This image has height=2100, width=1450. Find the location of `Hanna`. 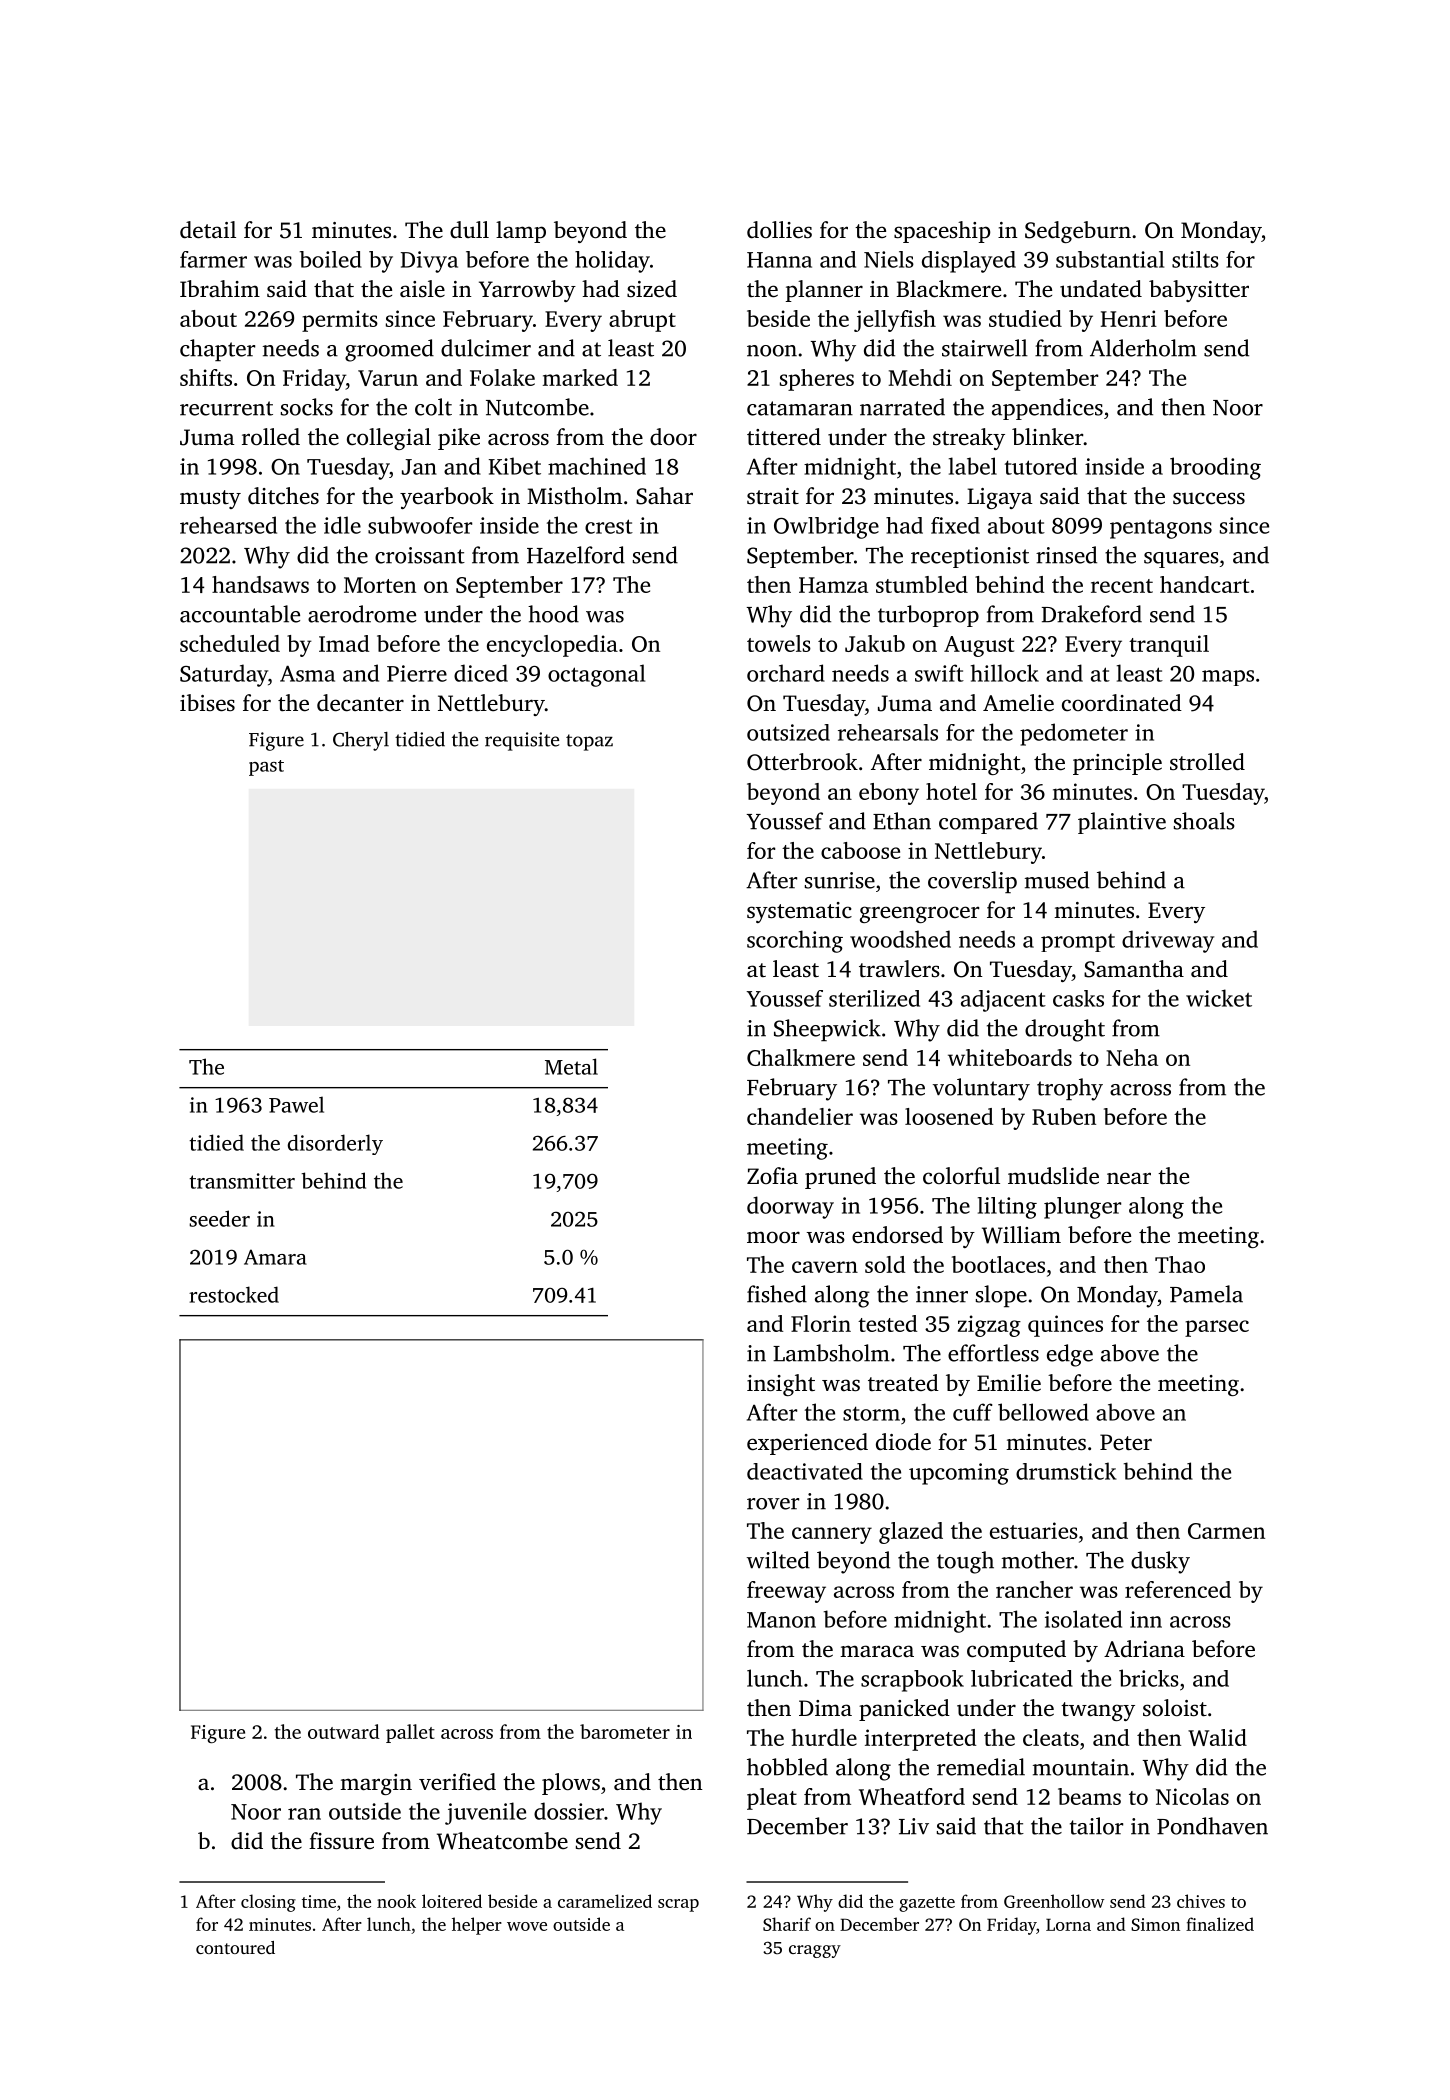

Hanna is located at coordinates (779, 260).
